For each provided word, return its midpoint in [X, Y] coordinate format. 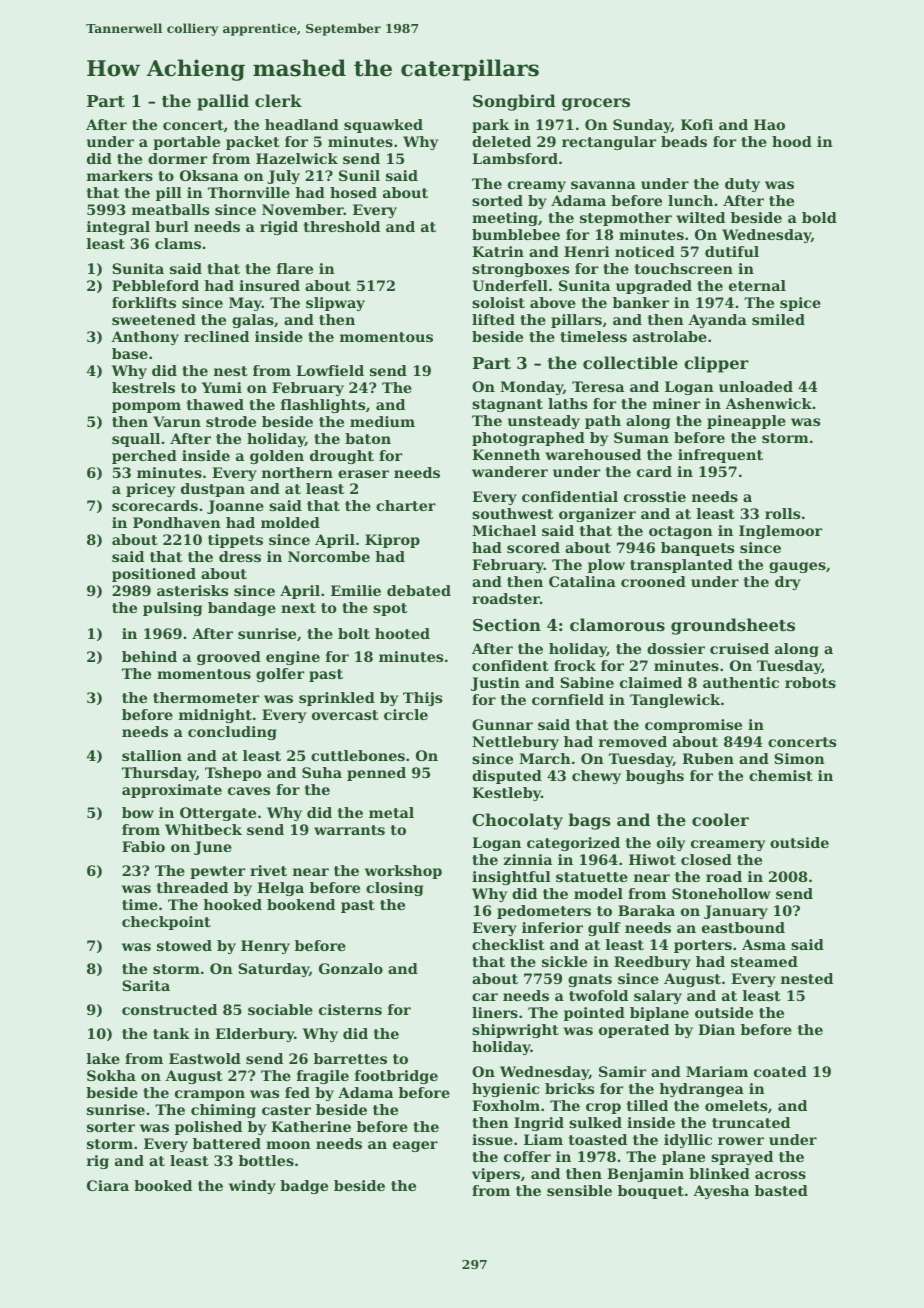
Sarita [146, 985]
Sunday [642, 126]
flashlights [323, 406]
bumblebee [516, 234]
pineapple [746, 422]
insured [269, 285]
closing [394, 889]
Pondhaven [177, 522]
